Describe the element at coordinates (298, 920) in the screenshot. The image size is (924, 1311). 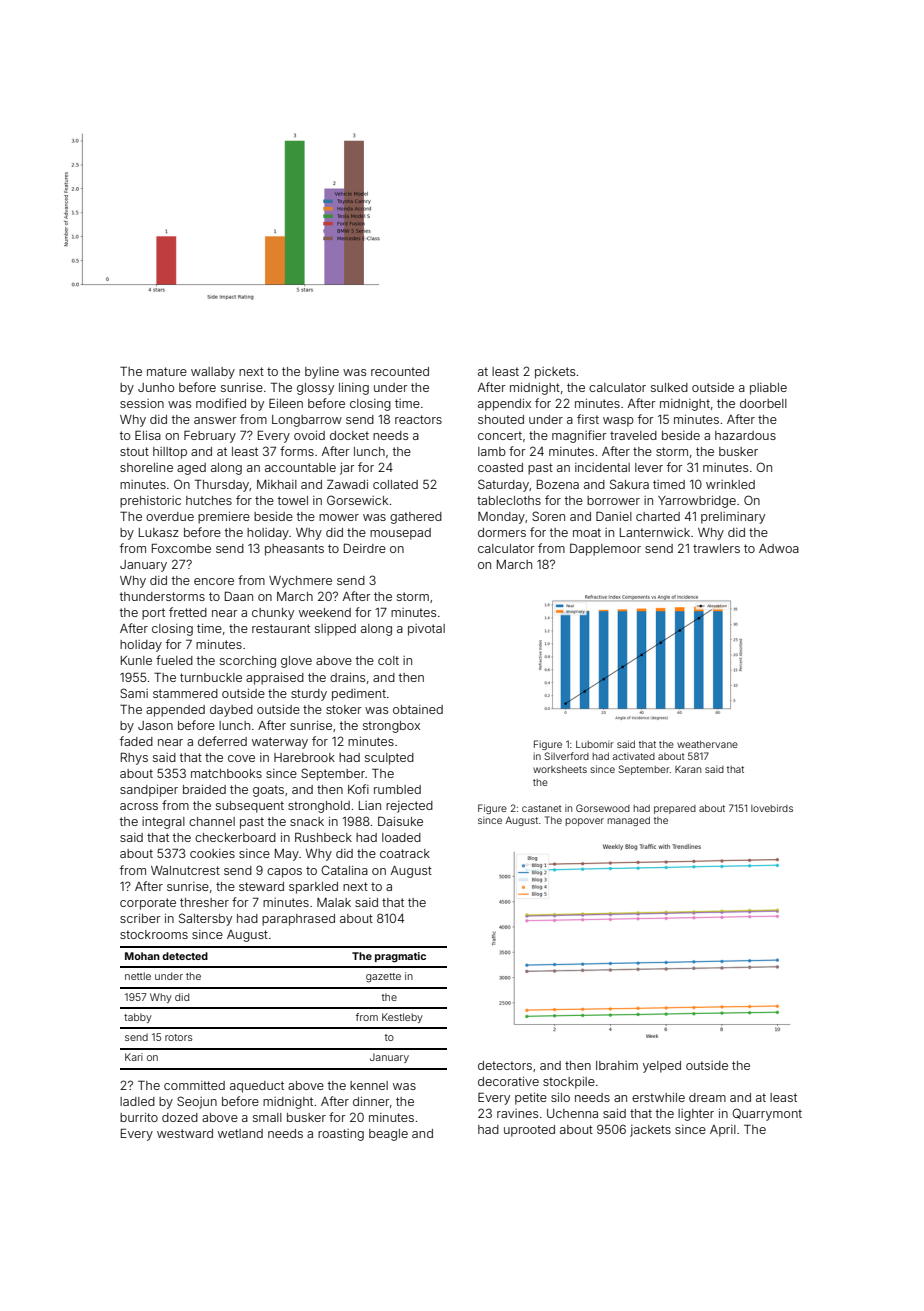
I see `paraphrased` at that location.
